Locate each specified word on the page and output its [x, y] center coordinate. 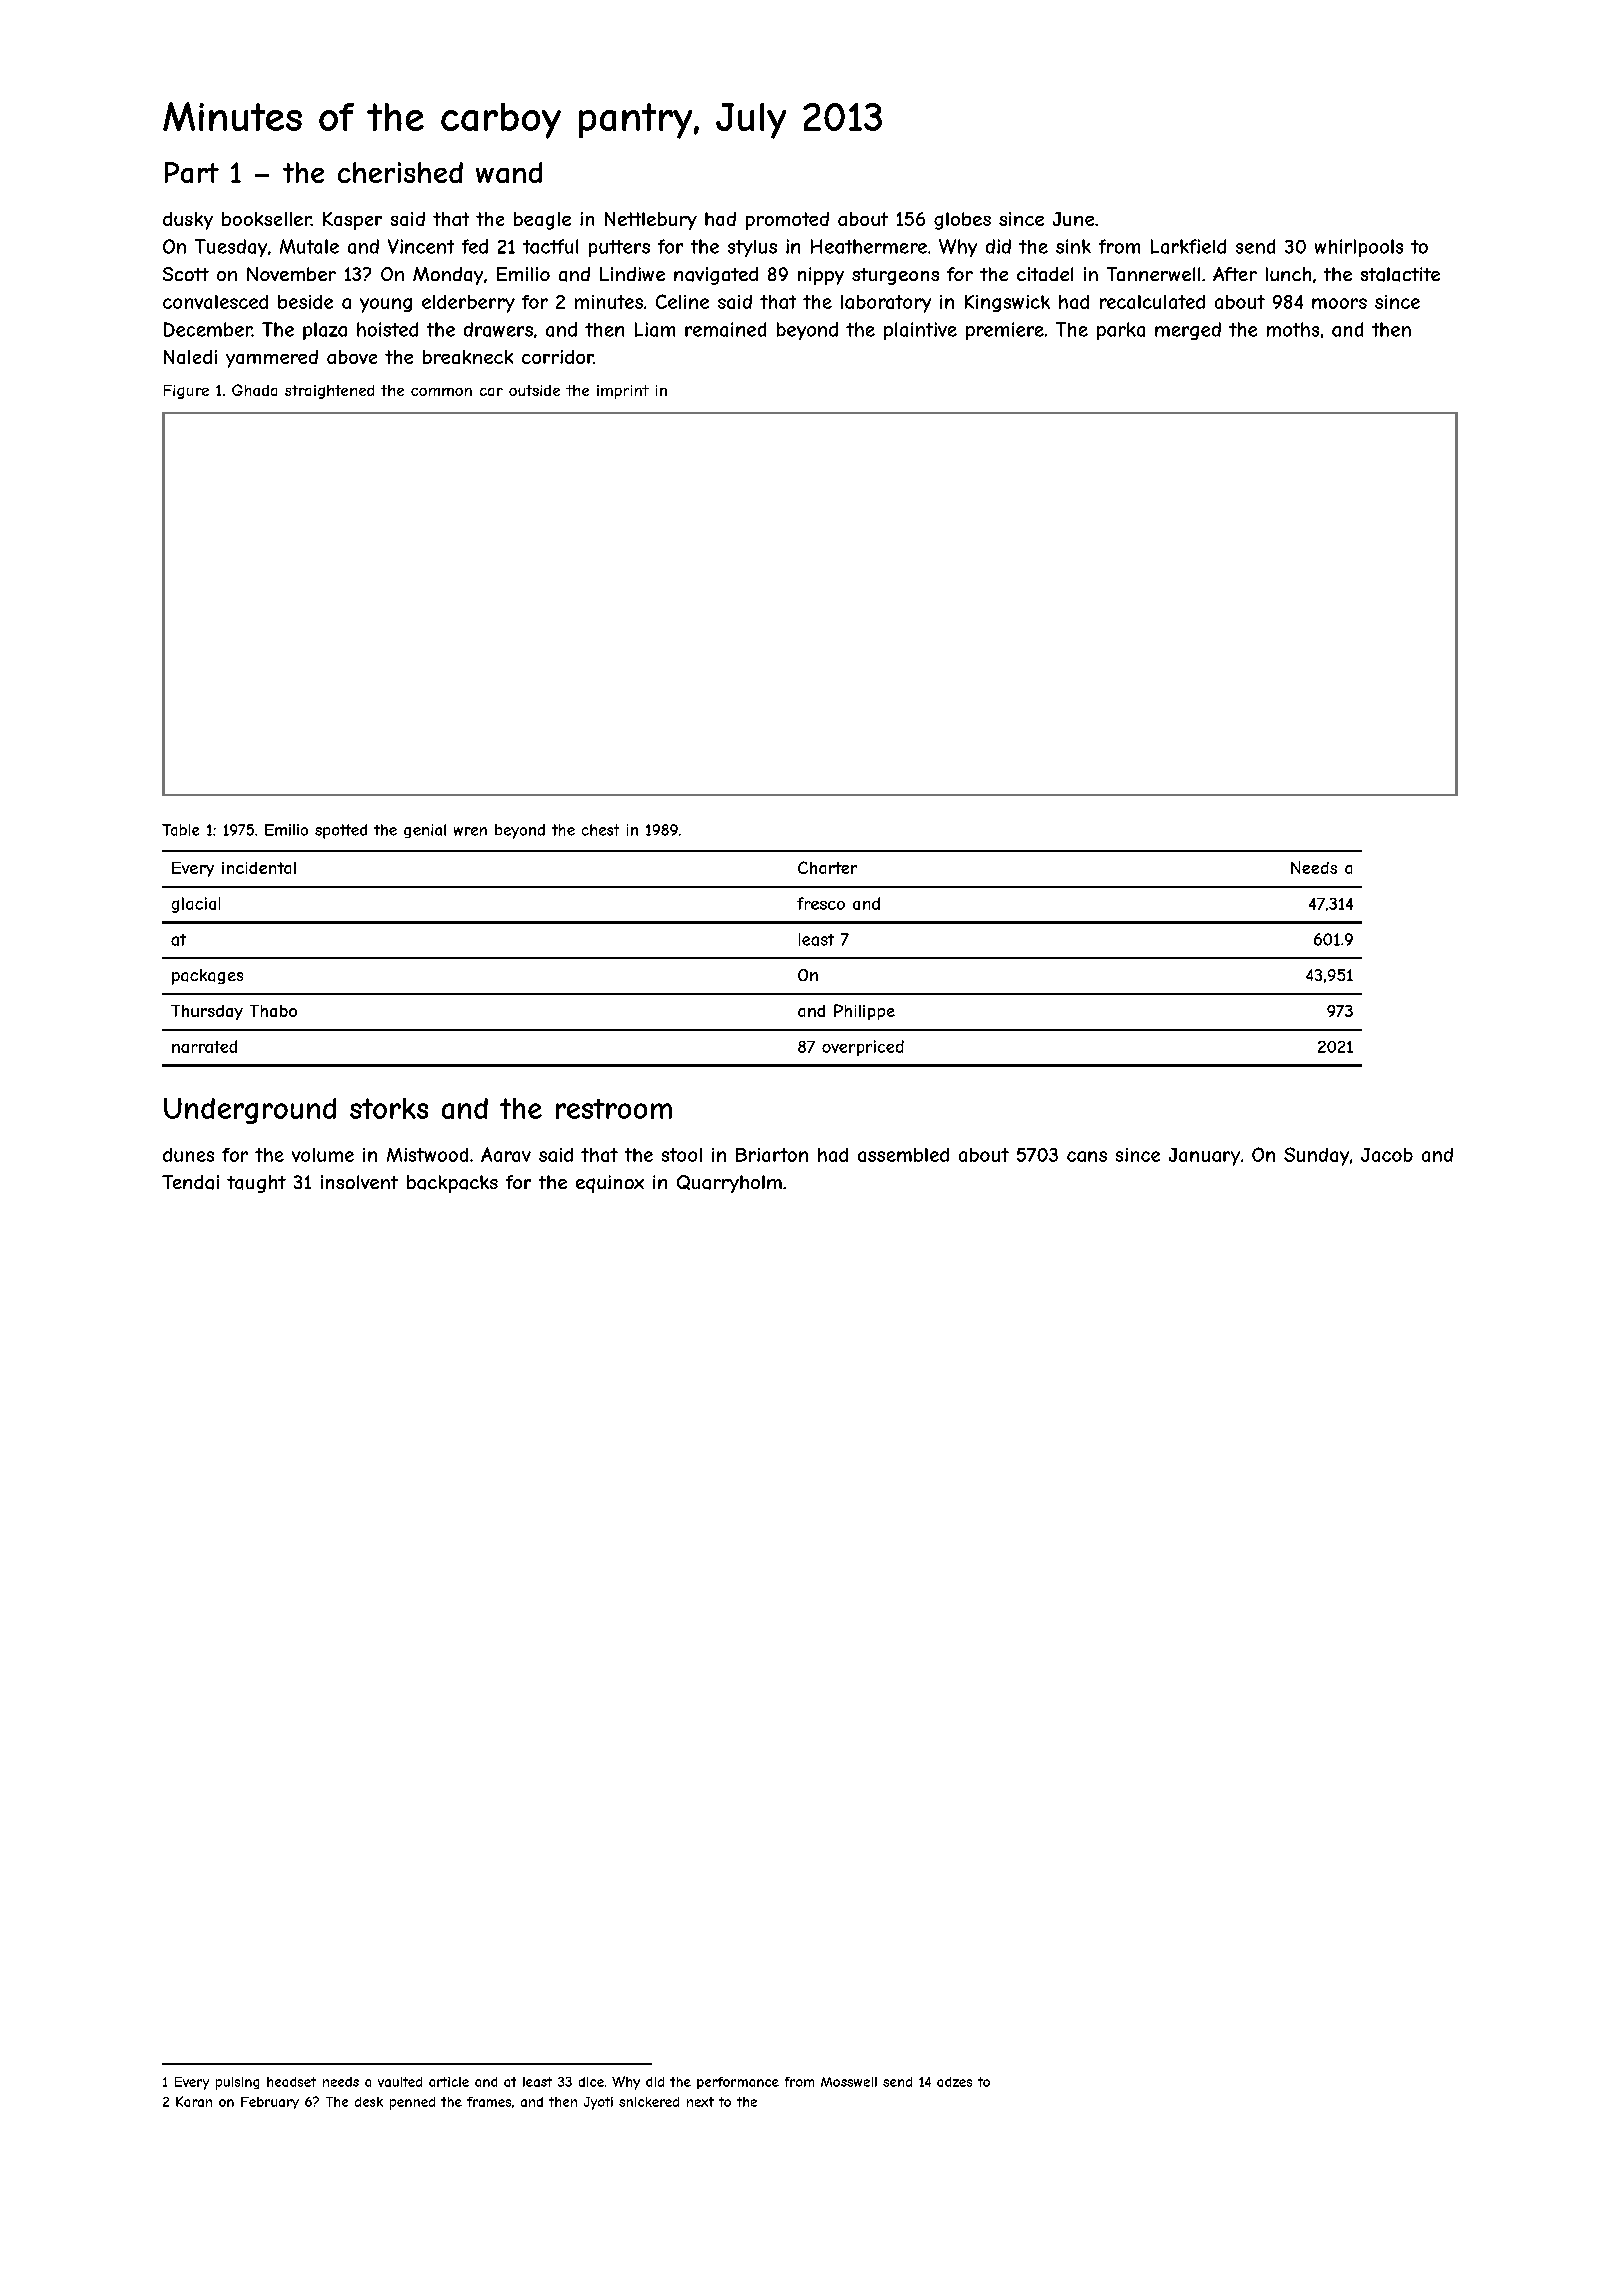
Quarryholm [729, 1184]
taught [256, 1184]
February [270, 2103]
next [700, 2102]
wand [509, 172]
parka [1121, 331]
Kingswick [1007, 303]
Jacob [1387, 1155]
